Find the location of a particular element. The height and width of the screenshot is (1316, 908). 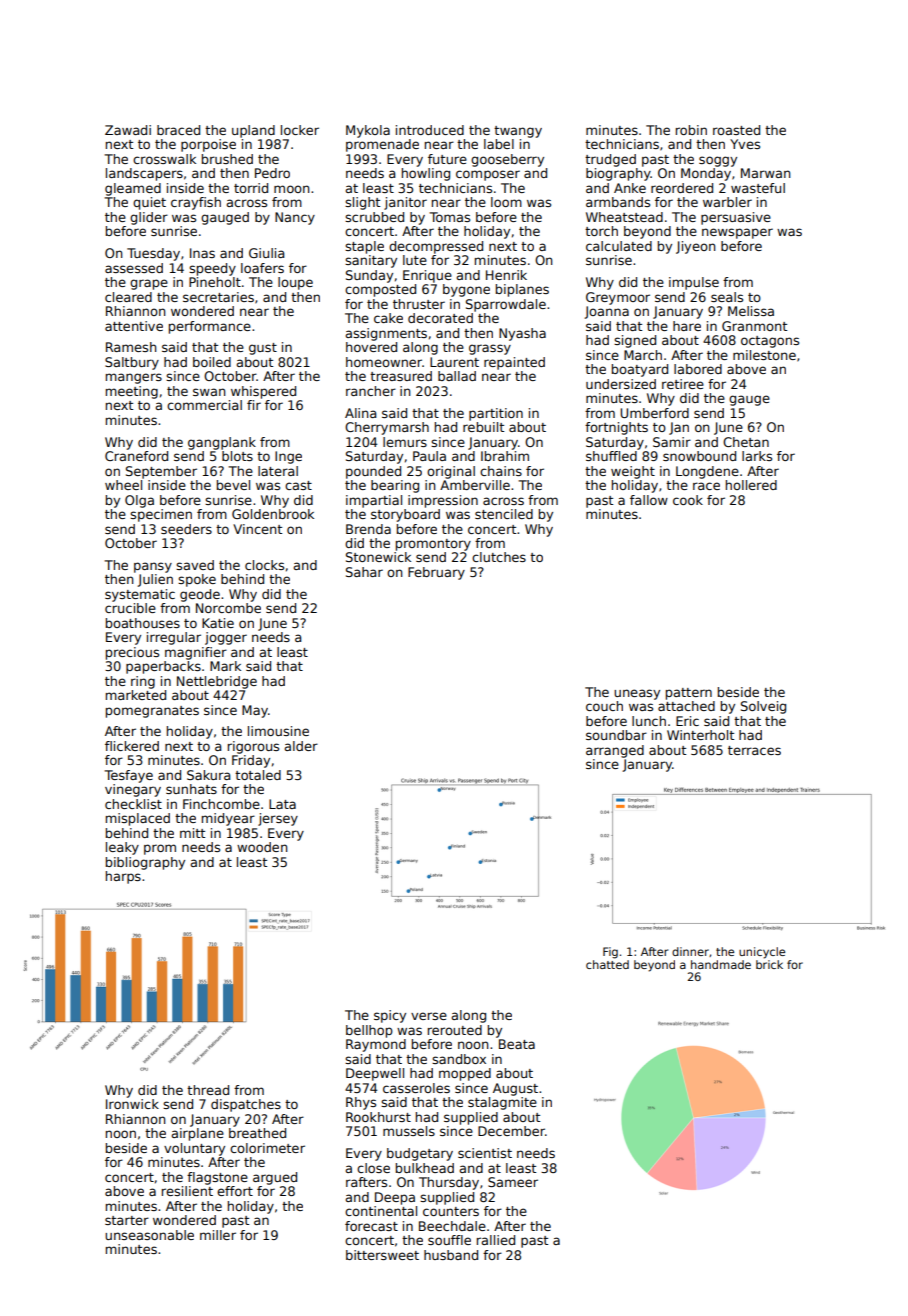

assessed is located at coordinates (134, 268).
